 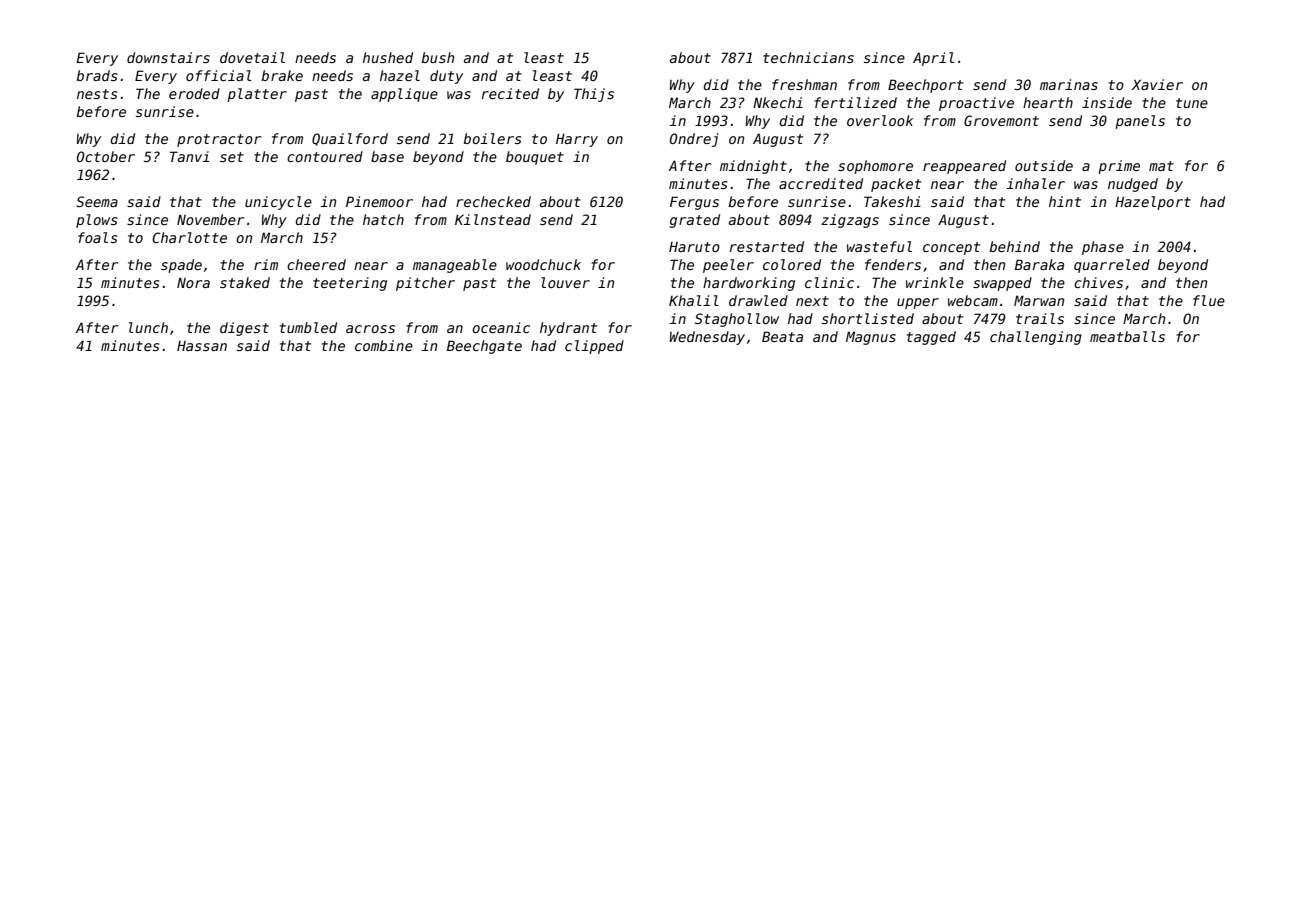 What do you see at coordinates (1209, 300) in the image?
I see `flue` at bounding box center [1209, 300].
